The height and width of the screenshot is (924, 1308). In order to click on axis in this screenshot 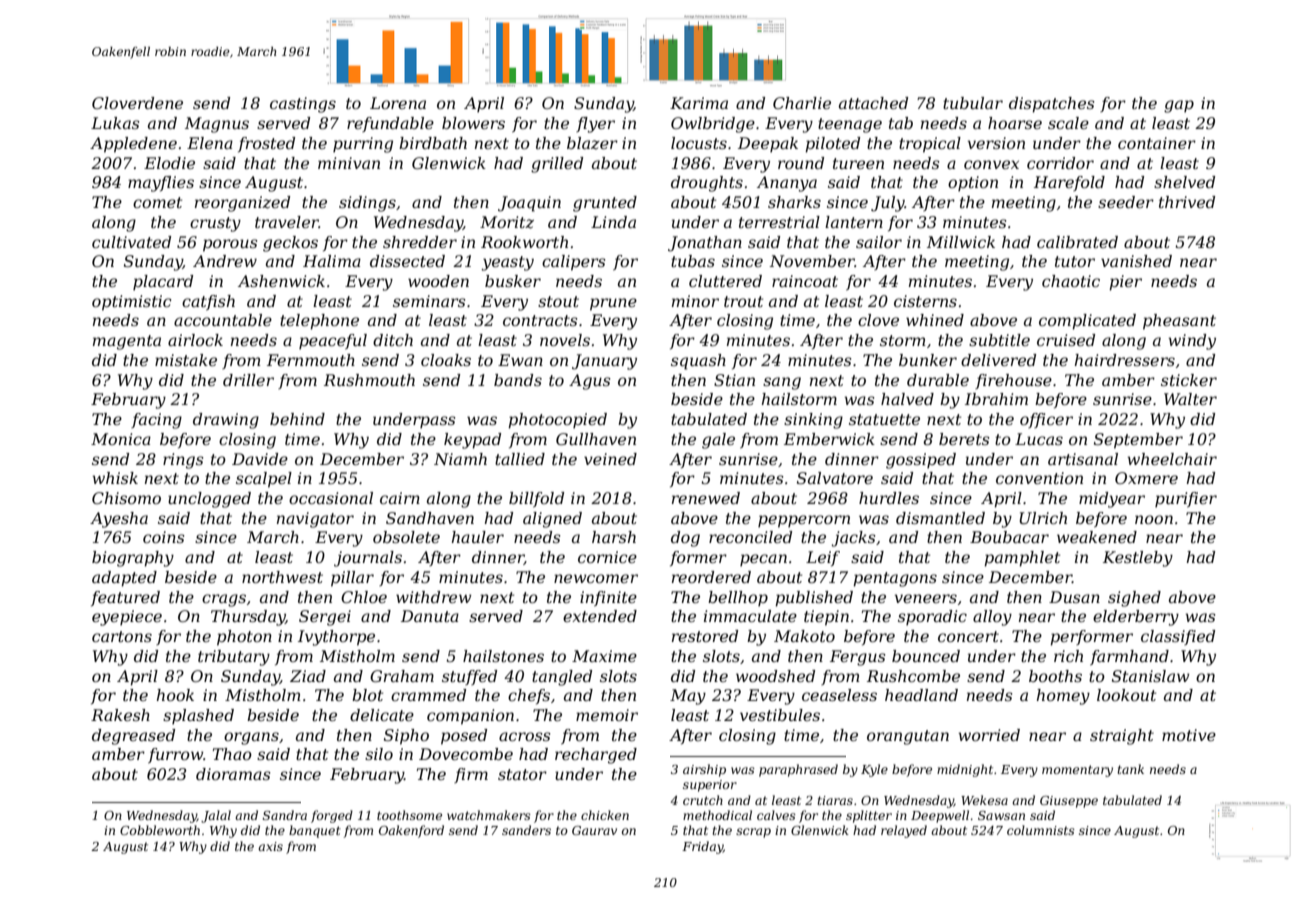, I will do `click(270, 846)`.
